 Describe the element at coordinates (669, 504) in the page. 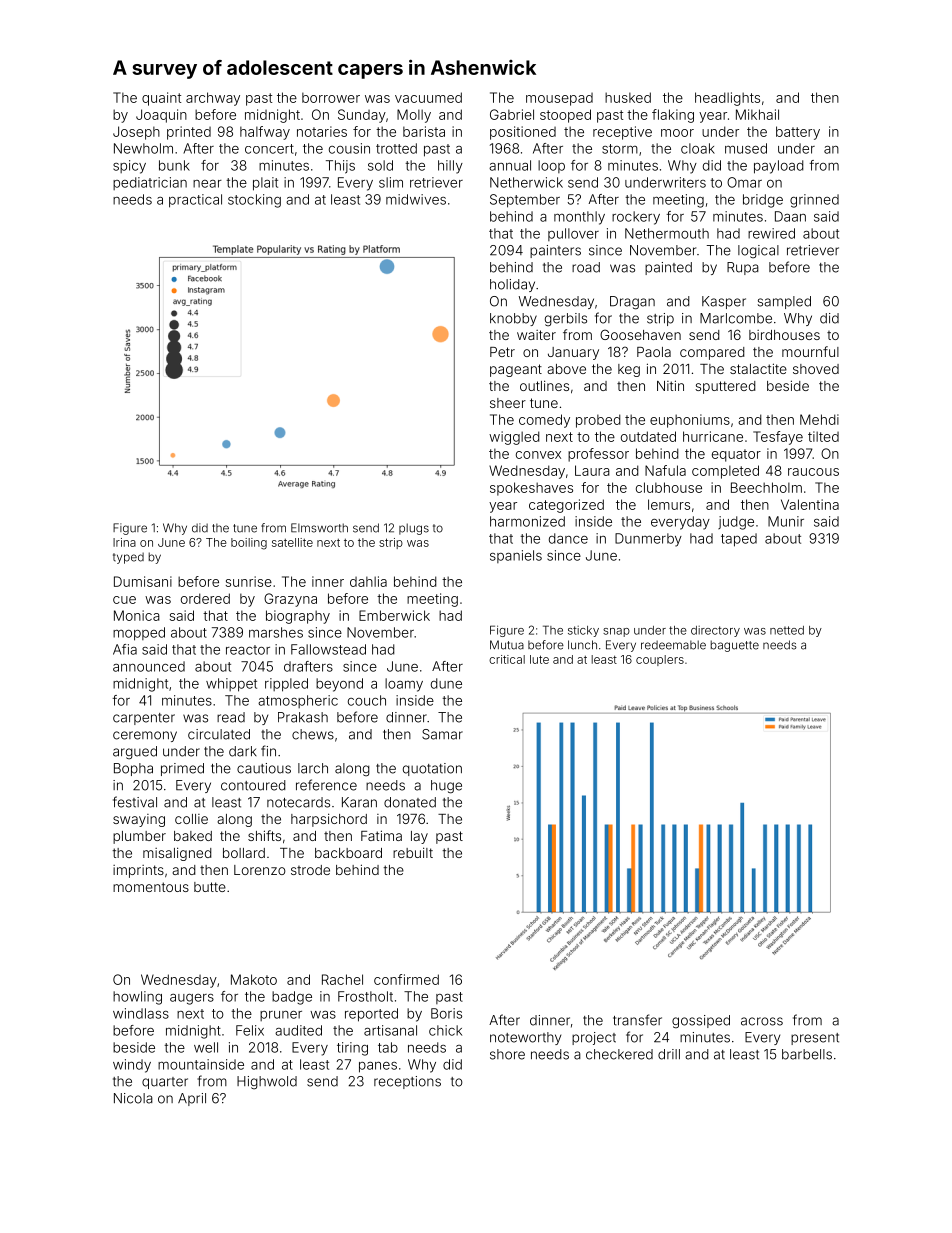

I see `lemurs` at that location.
